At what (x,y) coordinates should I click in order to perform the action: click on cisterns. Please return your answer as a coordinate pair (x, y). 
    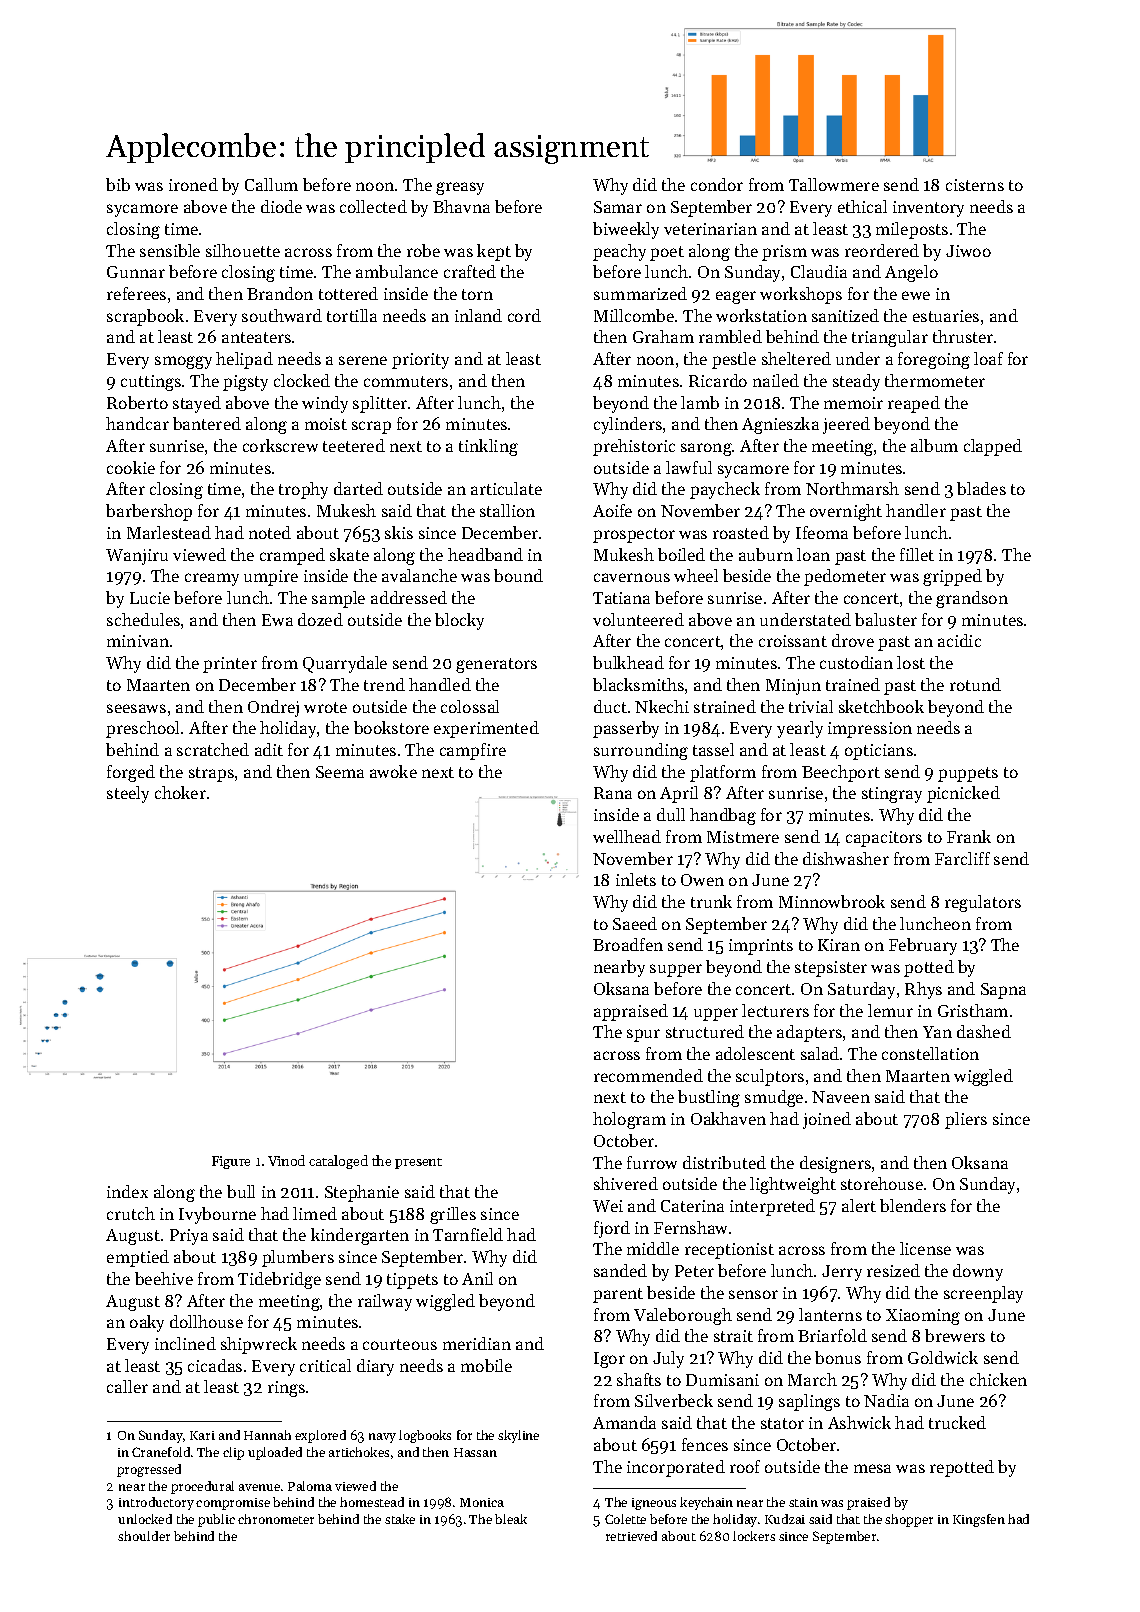
    Looking at the image, I should click on (975, 185).
